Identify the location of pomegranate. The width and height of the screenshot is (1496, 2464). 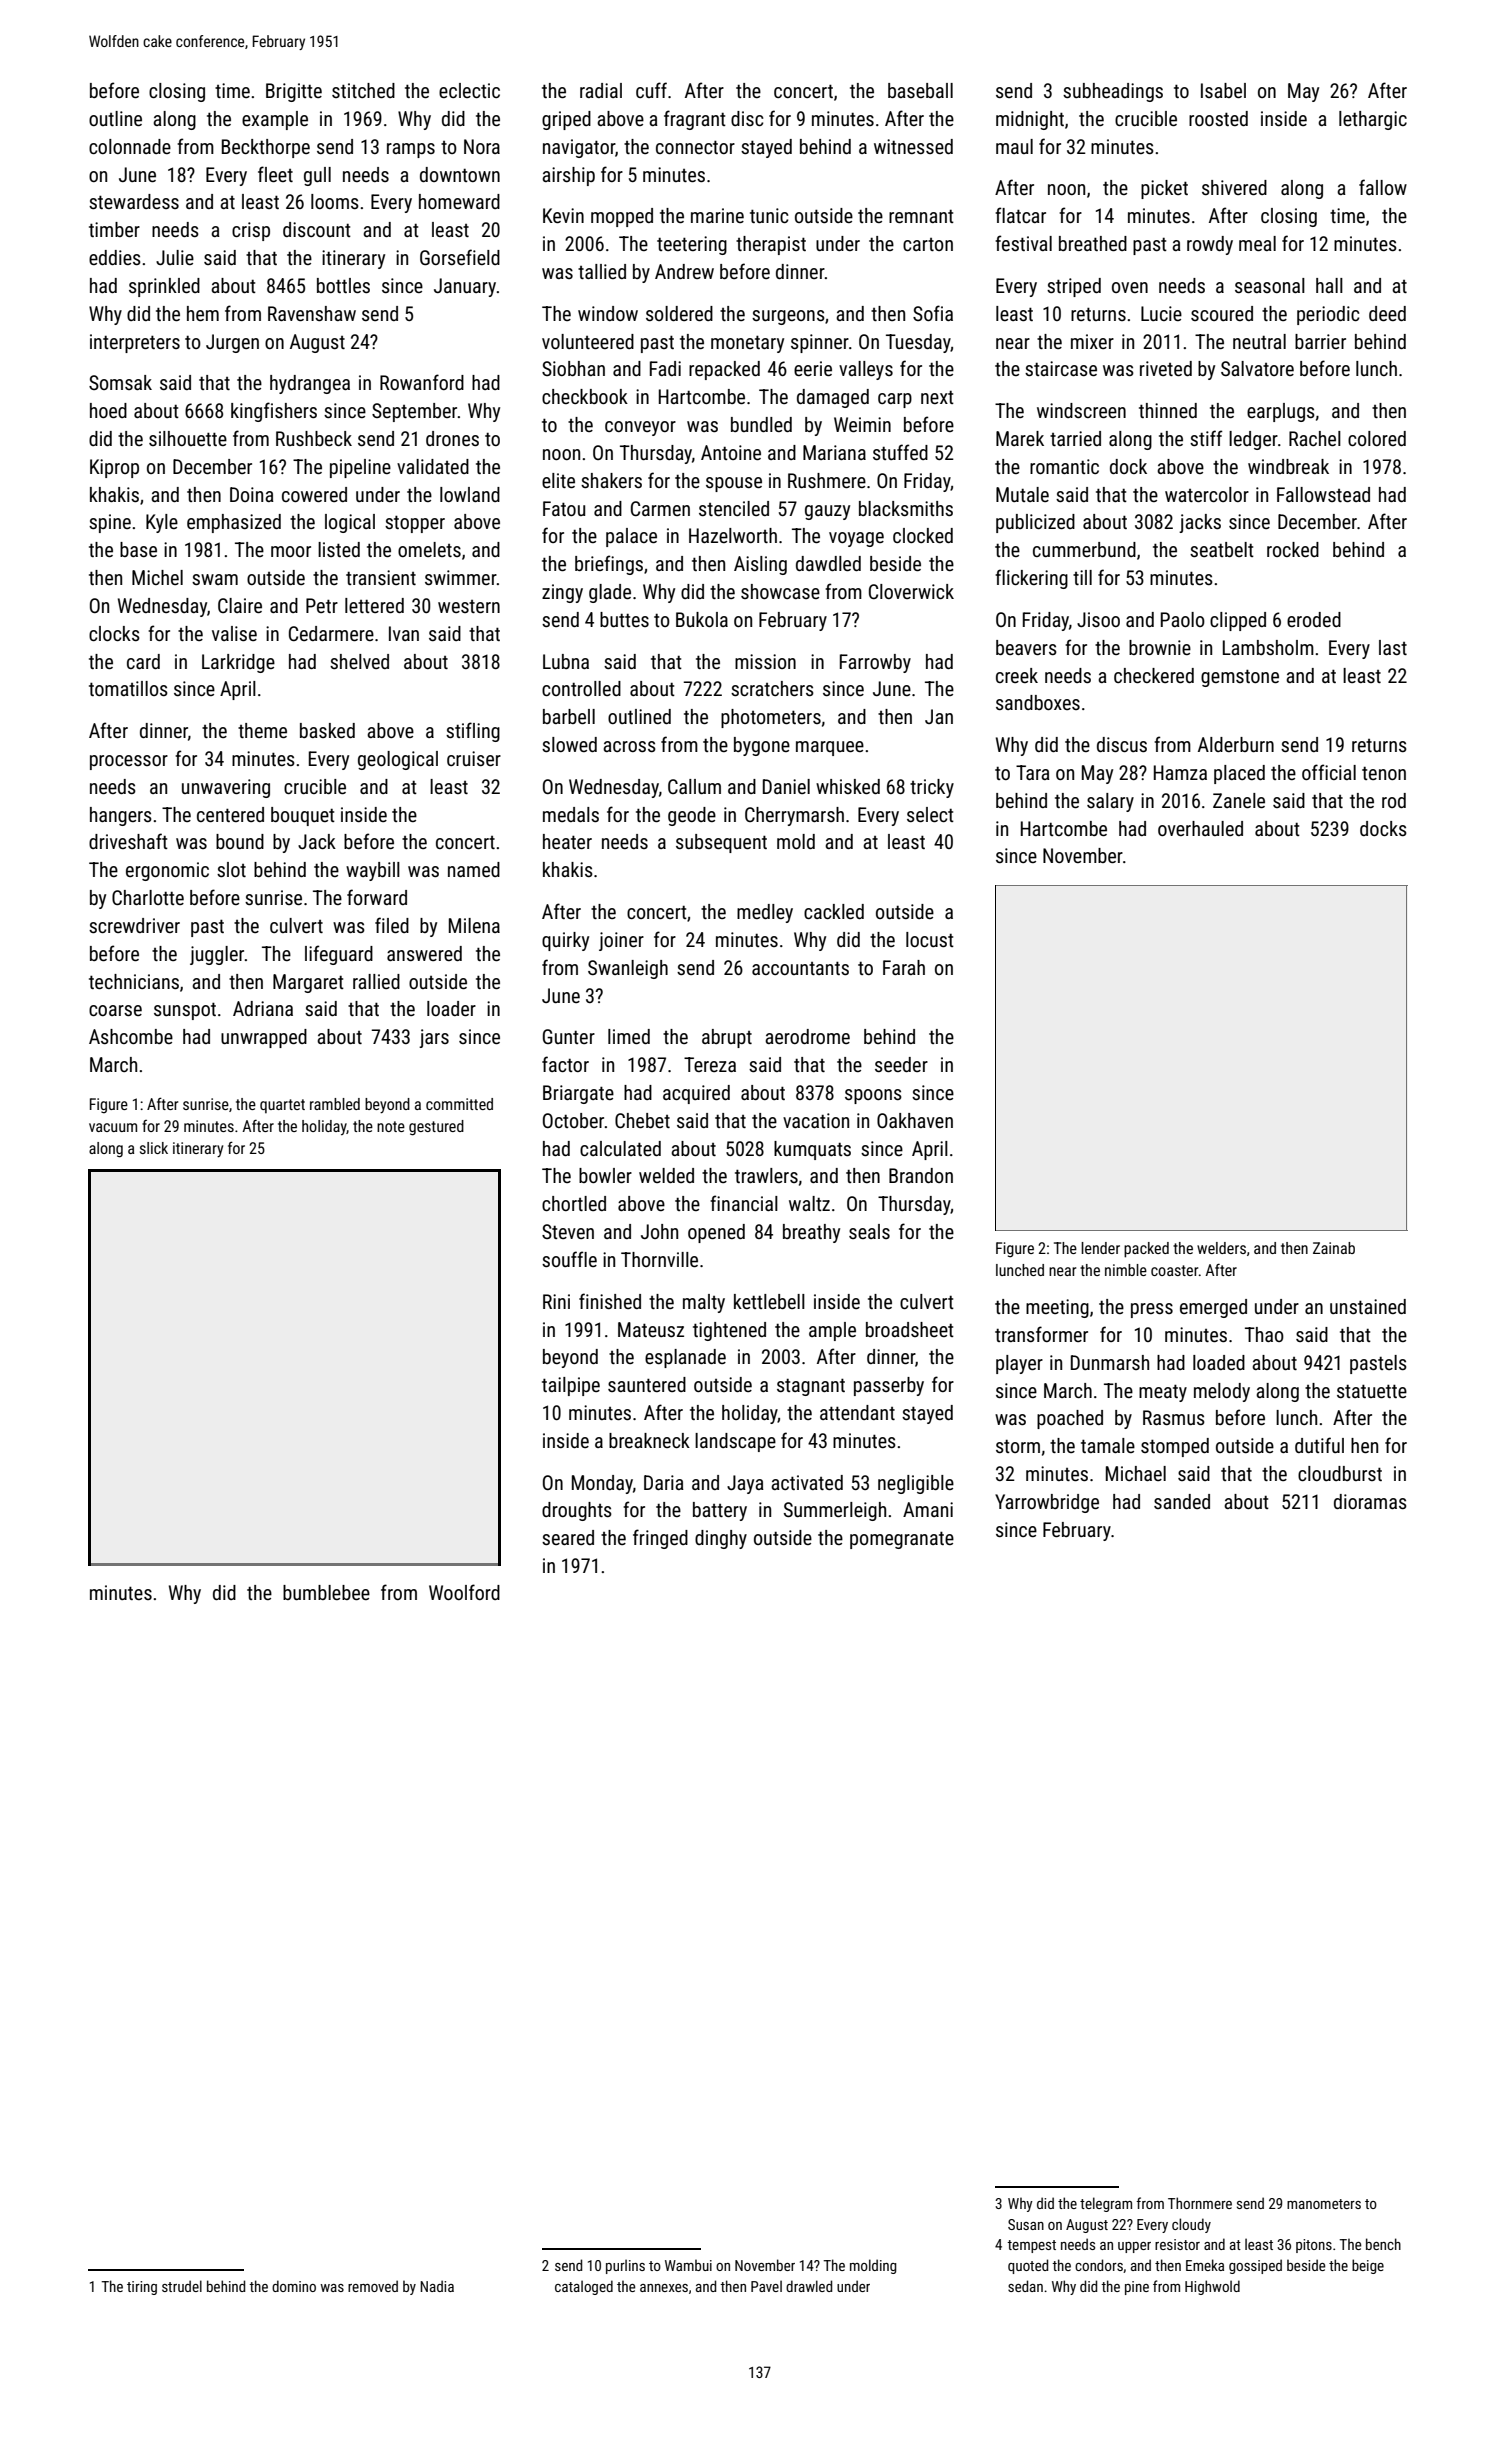
(902, 1540).
